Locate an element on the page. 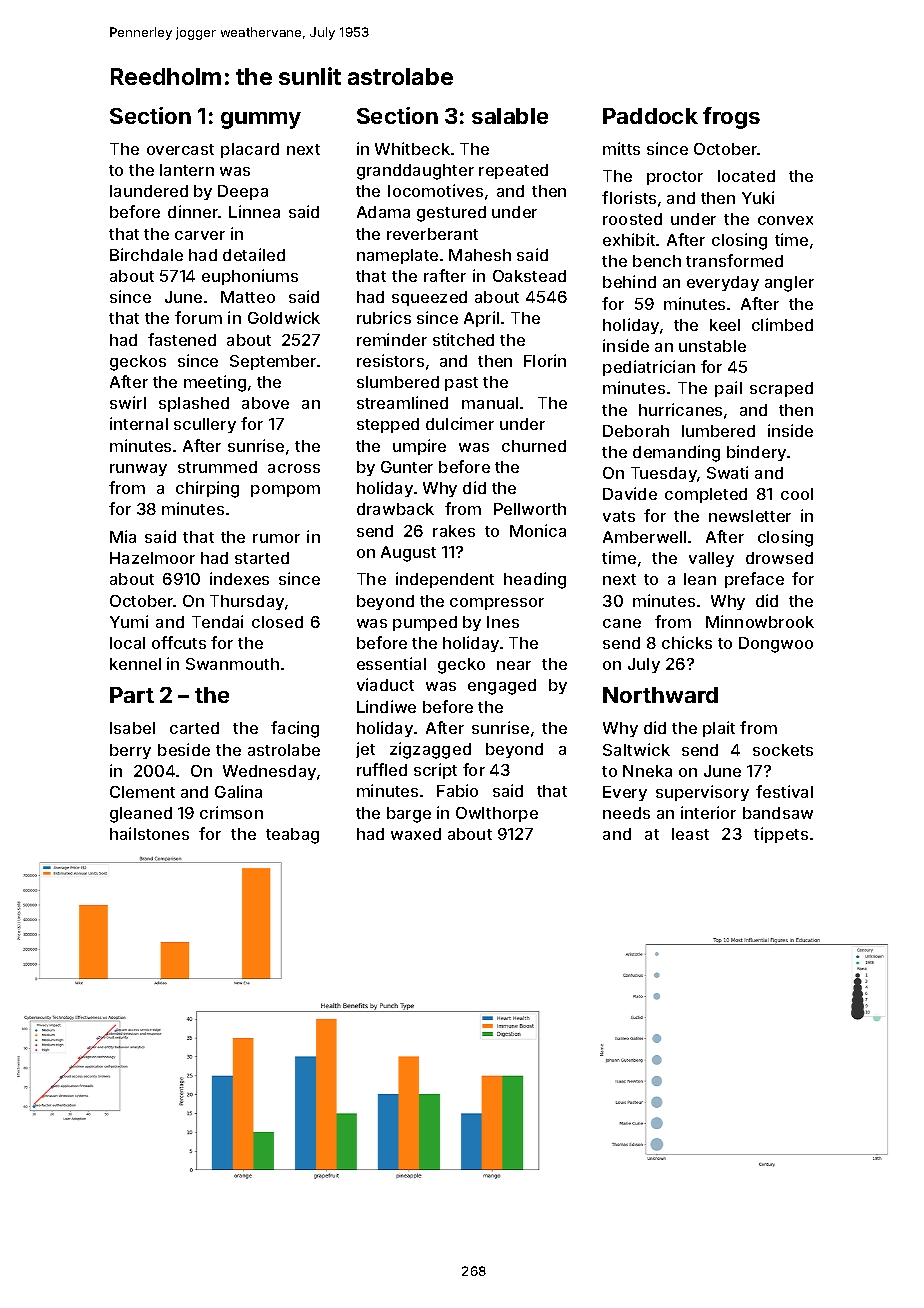 This page has width=924, height=1308. scullery is located at coordinates (205, 425).
